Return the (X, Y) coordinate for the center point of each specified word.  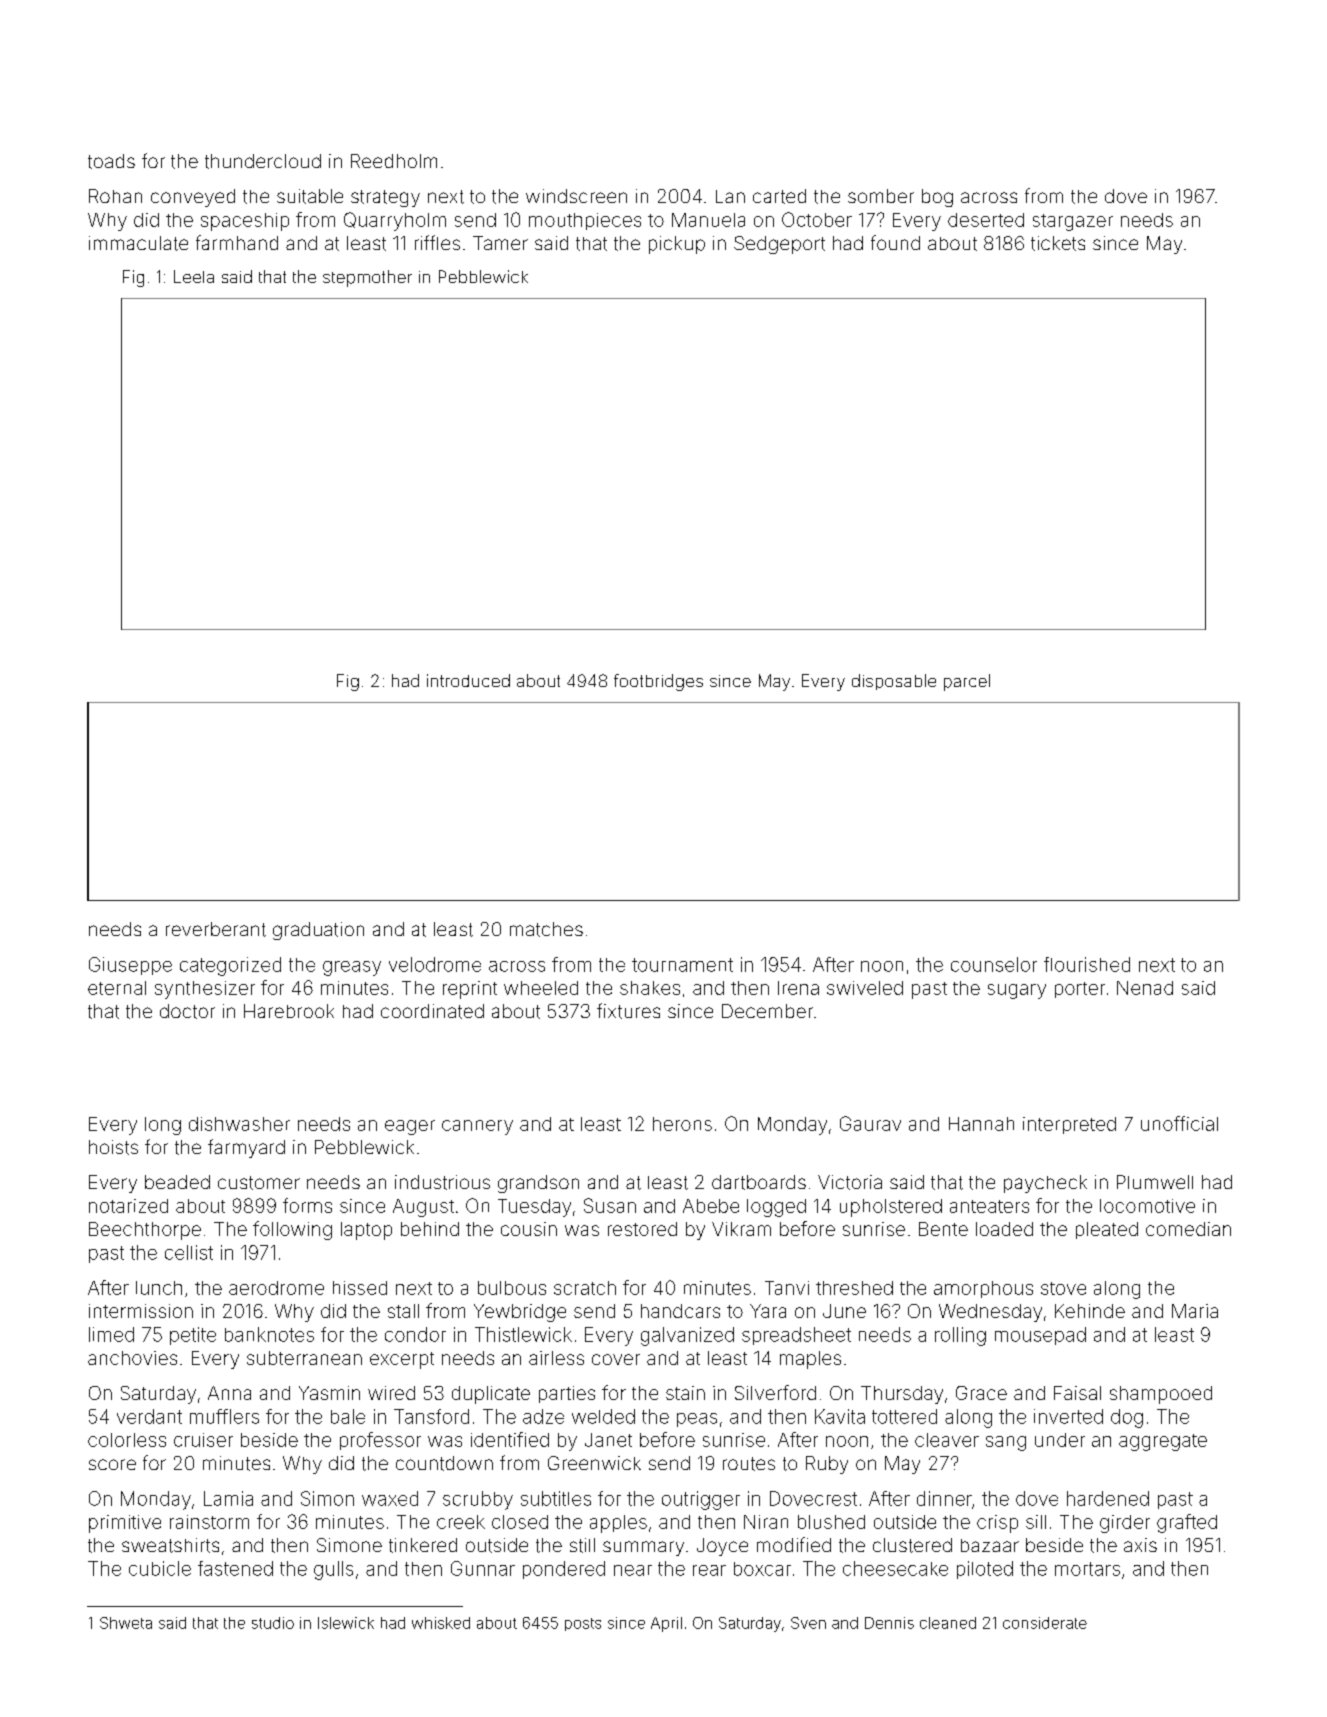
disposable (894, 682)
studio (273, 1623)
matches (546, 929)
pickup (677, 245)
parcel (967, 682)
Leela (194, 276)
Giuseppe (130, 966)
